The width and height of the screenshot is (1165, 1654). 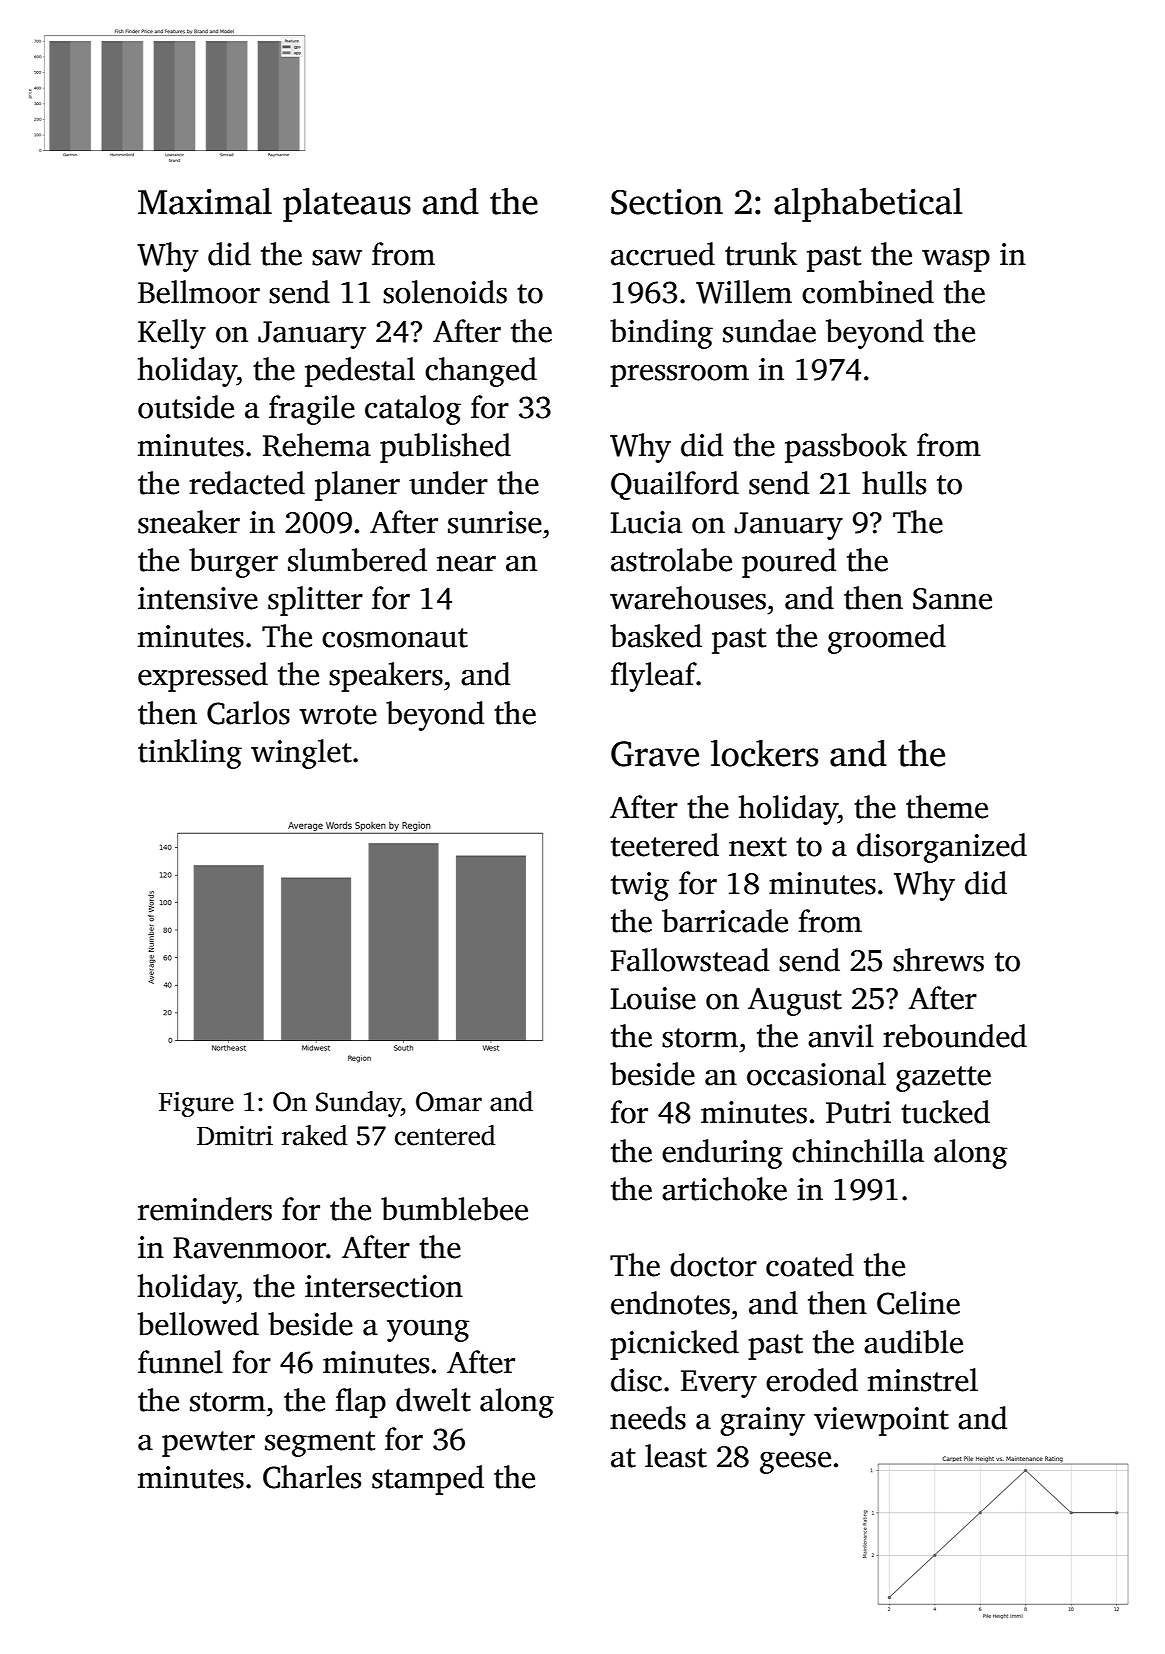 I want to click on viewpoint, so click(x=881, y=1421).
